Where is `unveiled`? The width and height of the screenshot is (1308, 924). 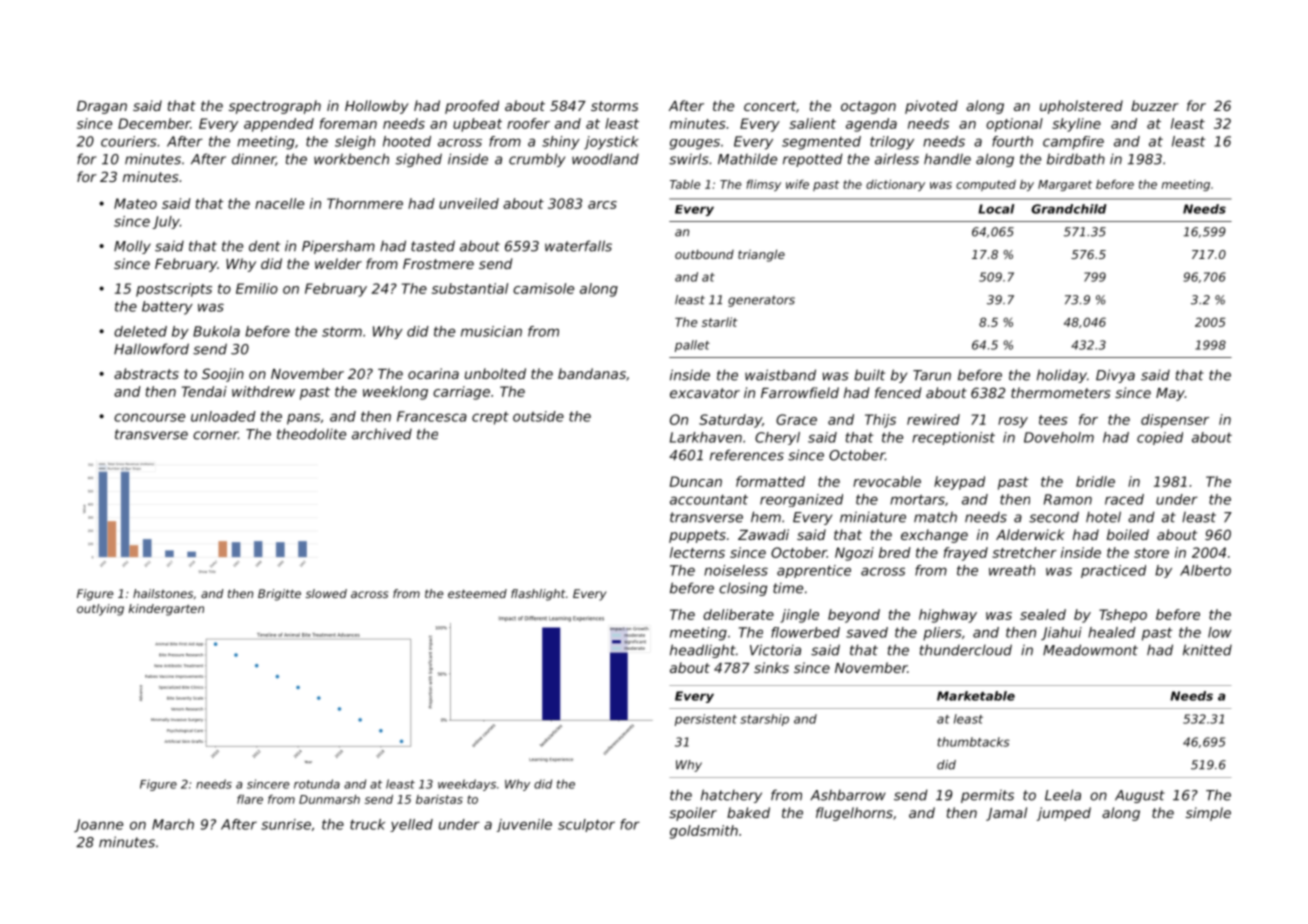 unveiled is located at coordinates (469, 203).
